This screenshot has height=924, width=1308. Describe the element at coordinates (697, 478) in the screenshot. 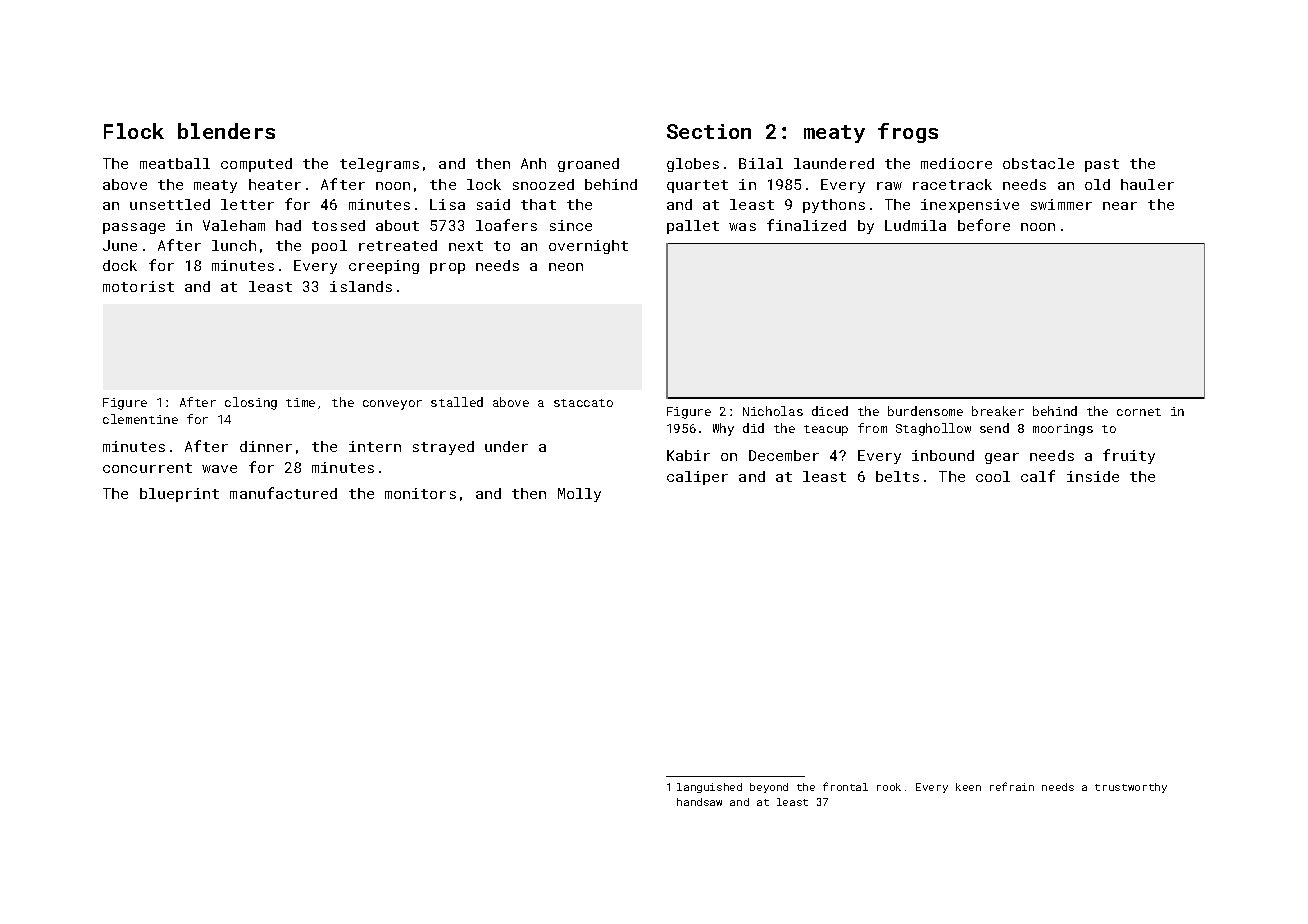

I see `caliper` at that location.
